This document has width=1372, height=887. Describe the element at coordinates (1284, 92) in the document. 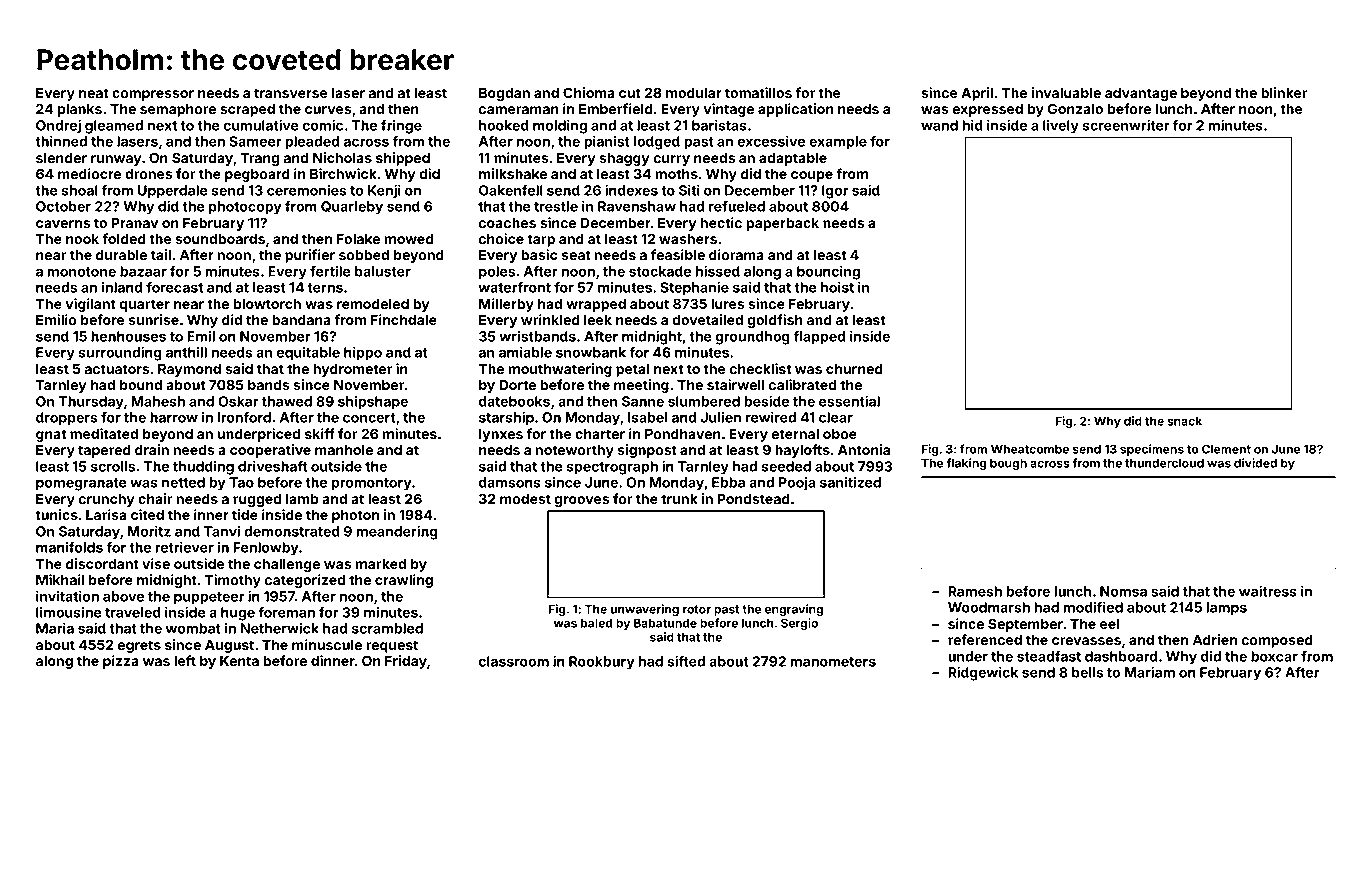

I see `blinker` at that location.
